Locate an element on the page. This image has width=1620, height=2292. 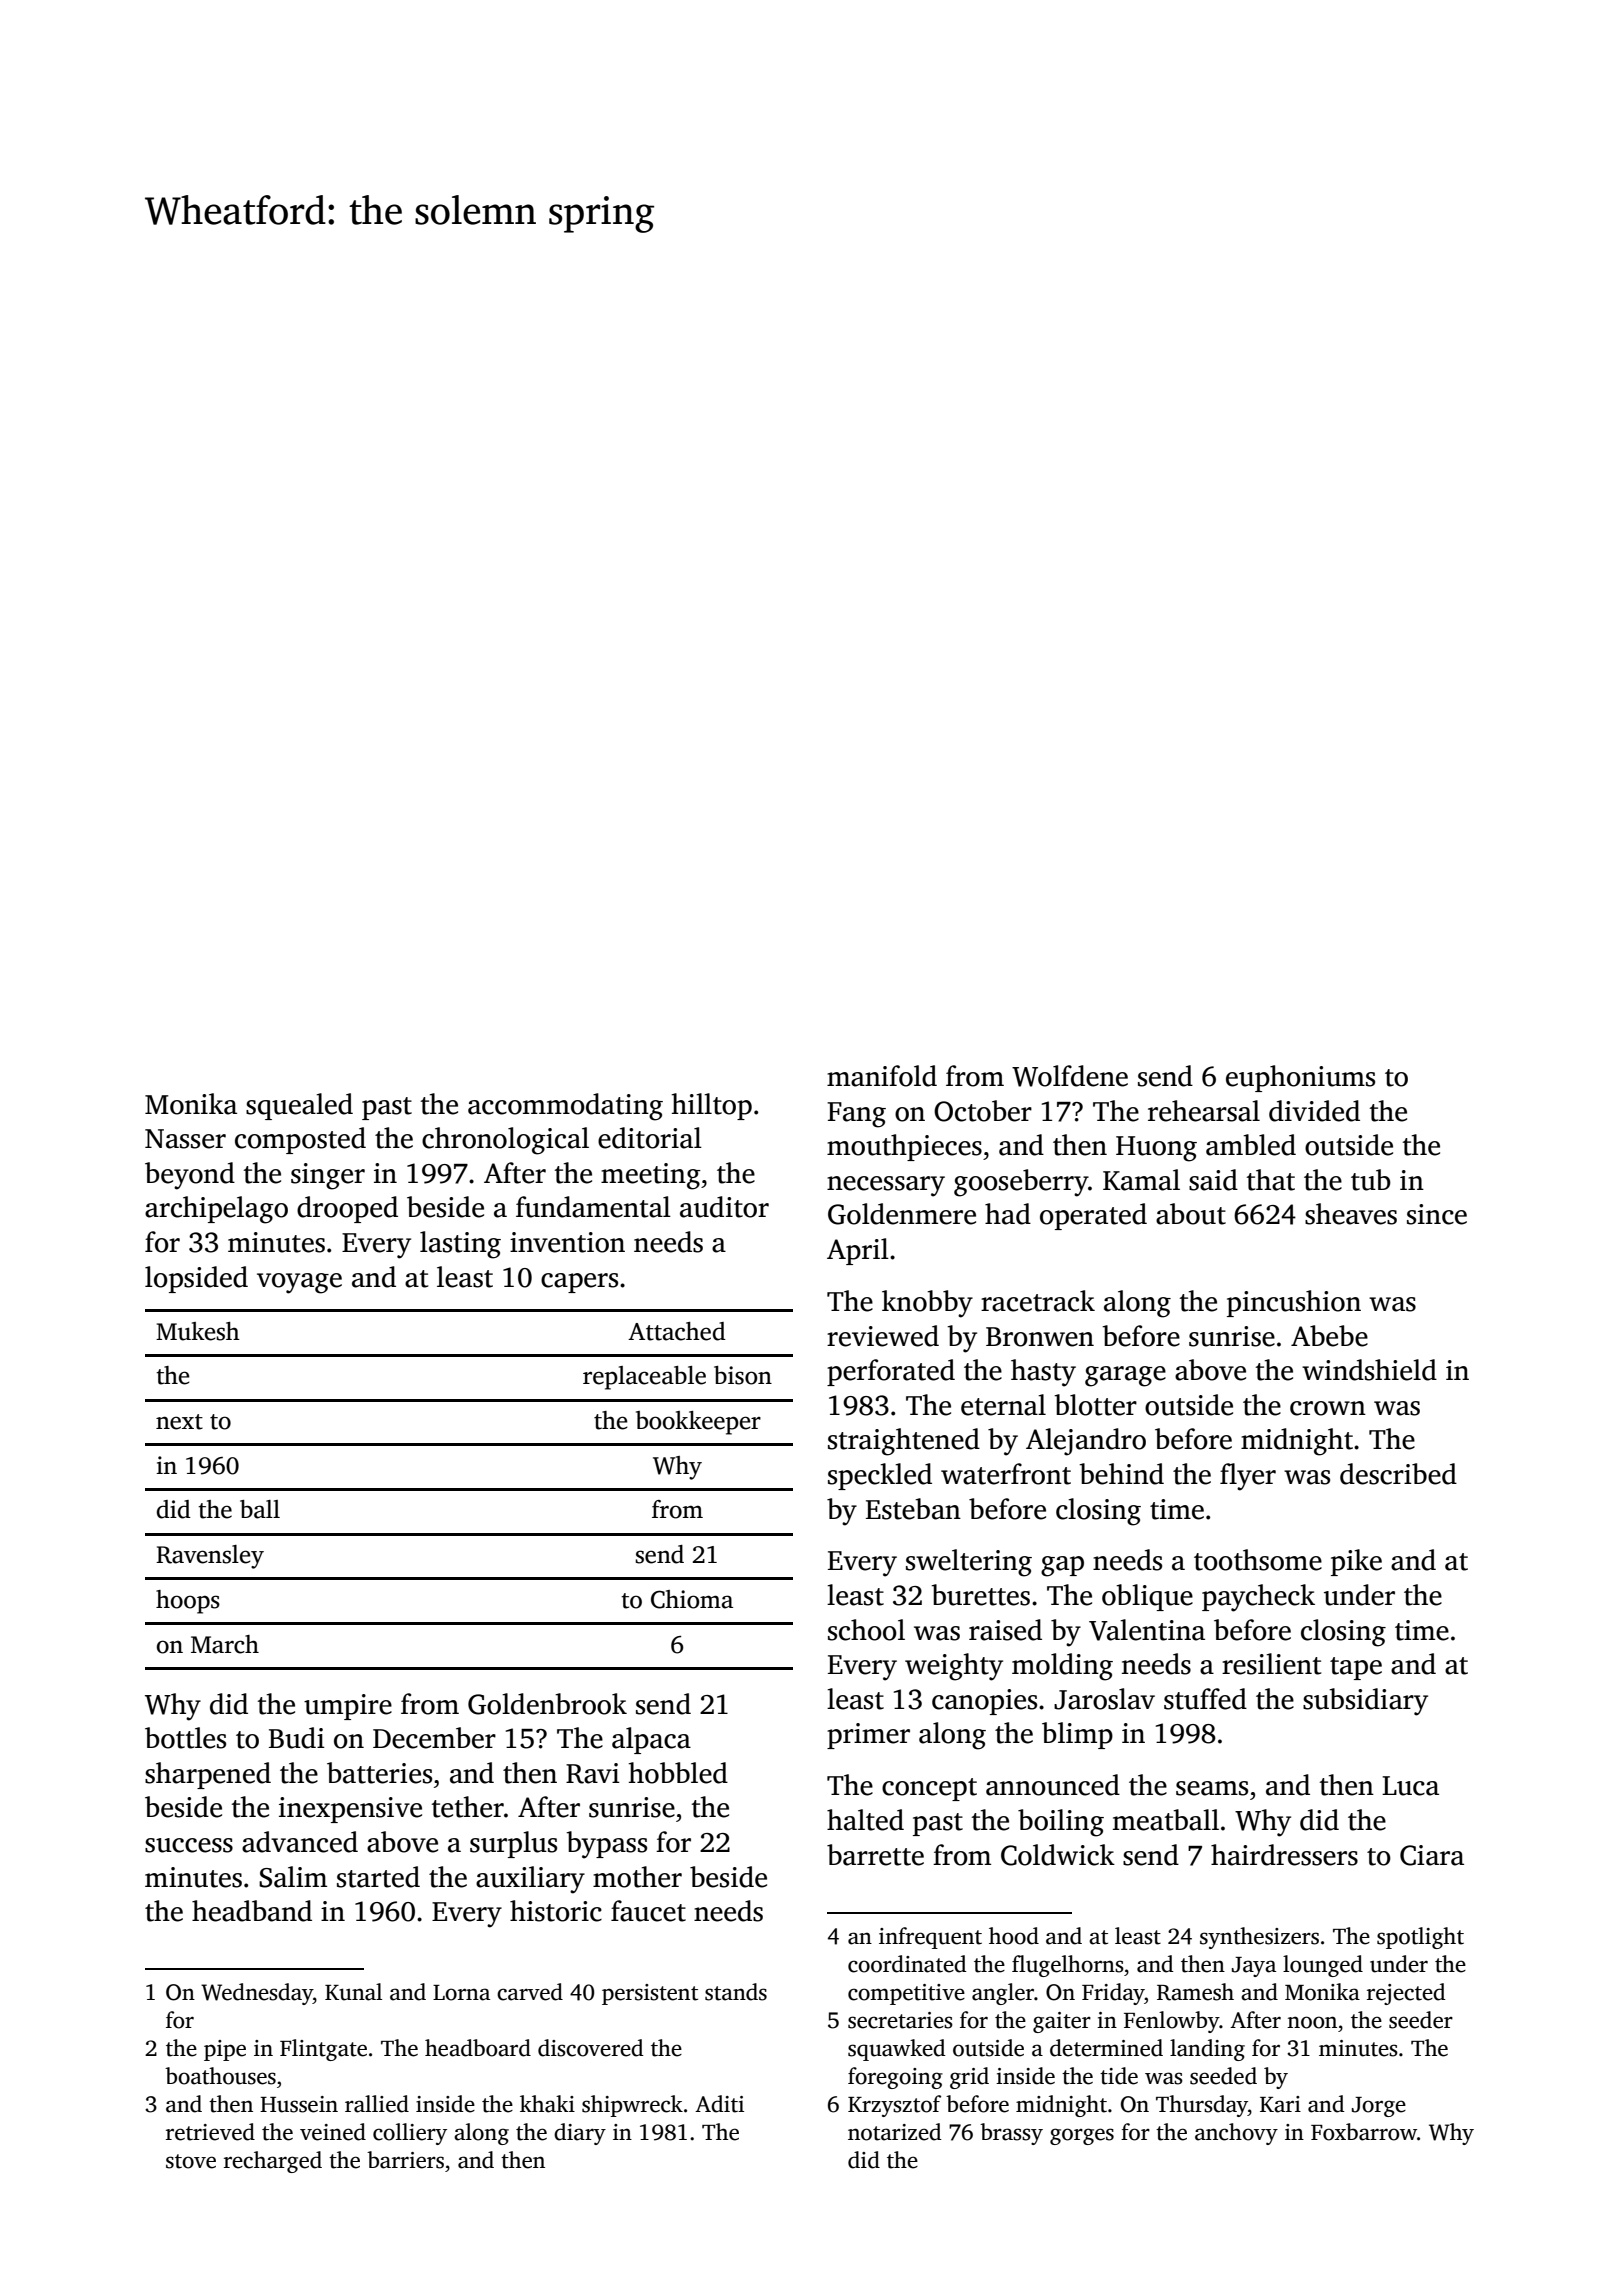
seeder is located at coordinates (1421, 2020).
